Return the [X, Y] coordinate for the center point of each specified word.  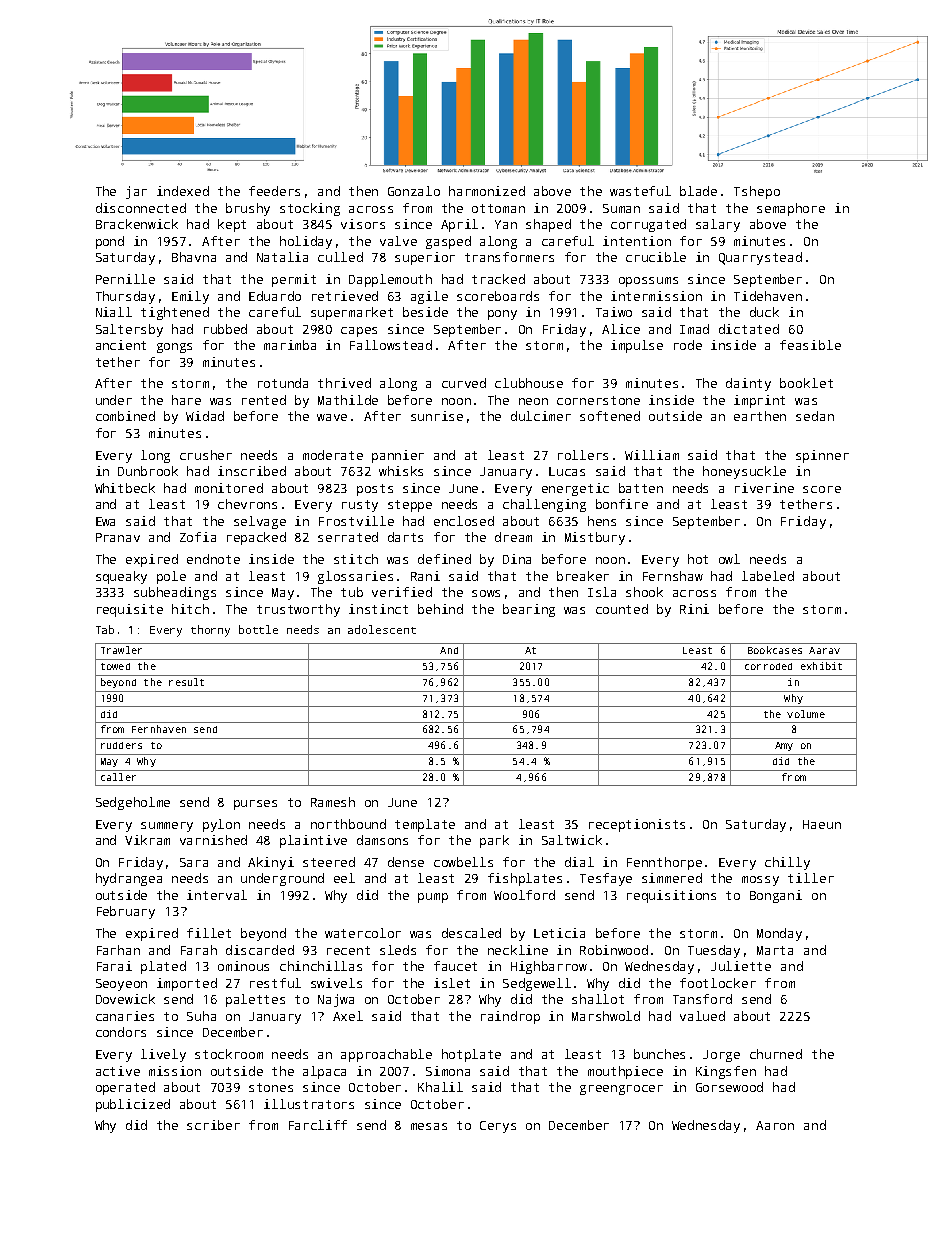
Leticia [559, 933]
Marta [775, 950]
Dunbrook [148, 471]
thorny [210, 631]
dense [406, 862]
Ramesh [333, 802]
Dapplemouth [390, 280]
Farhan [118, 950]
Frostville [356, 521]
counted [622, 609]
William [652, 455]
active [118, 1071]
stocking [310, 209]
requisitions [671, 896]
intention [637, 241]
